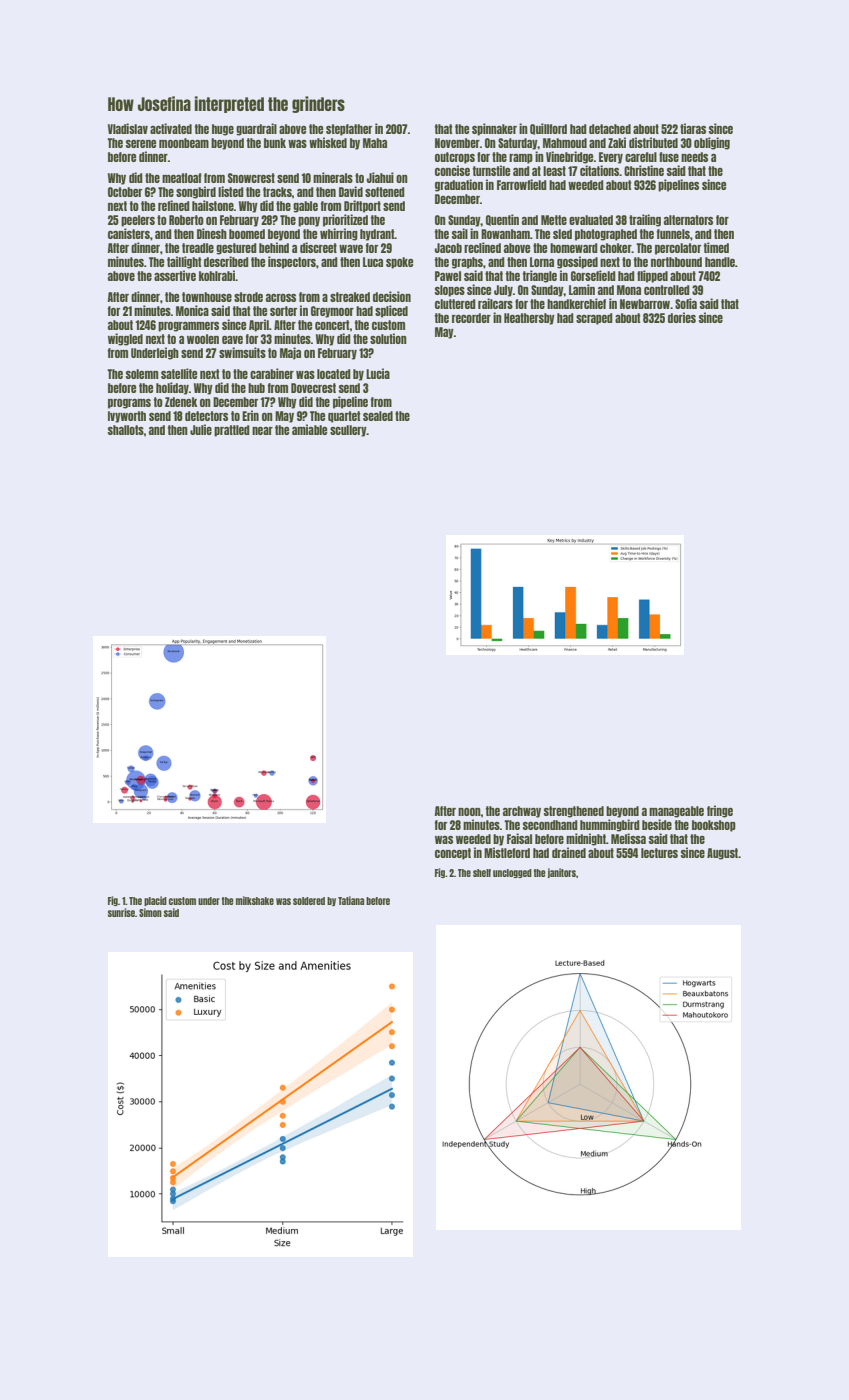  I want to click on scullery, so click(348, 431).
